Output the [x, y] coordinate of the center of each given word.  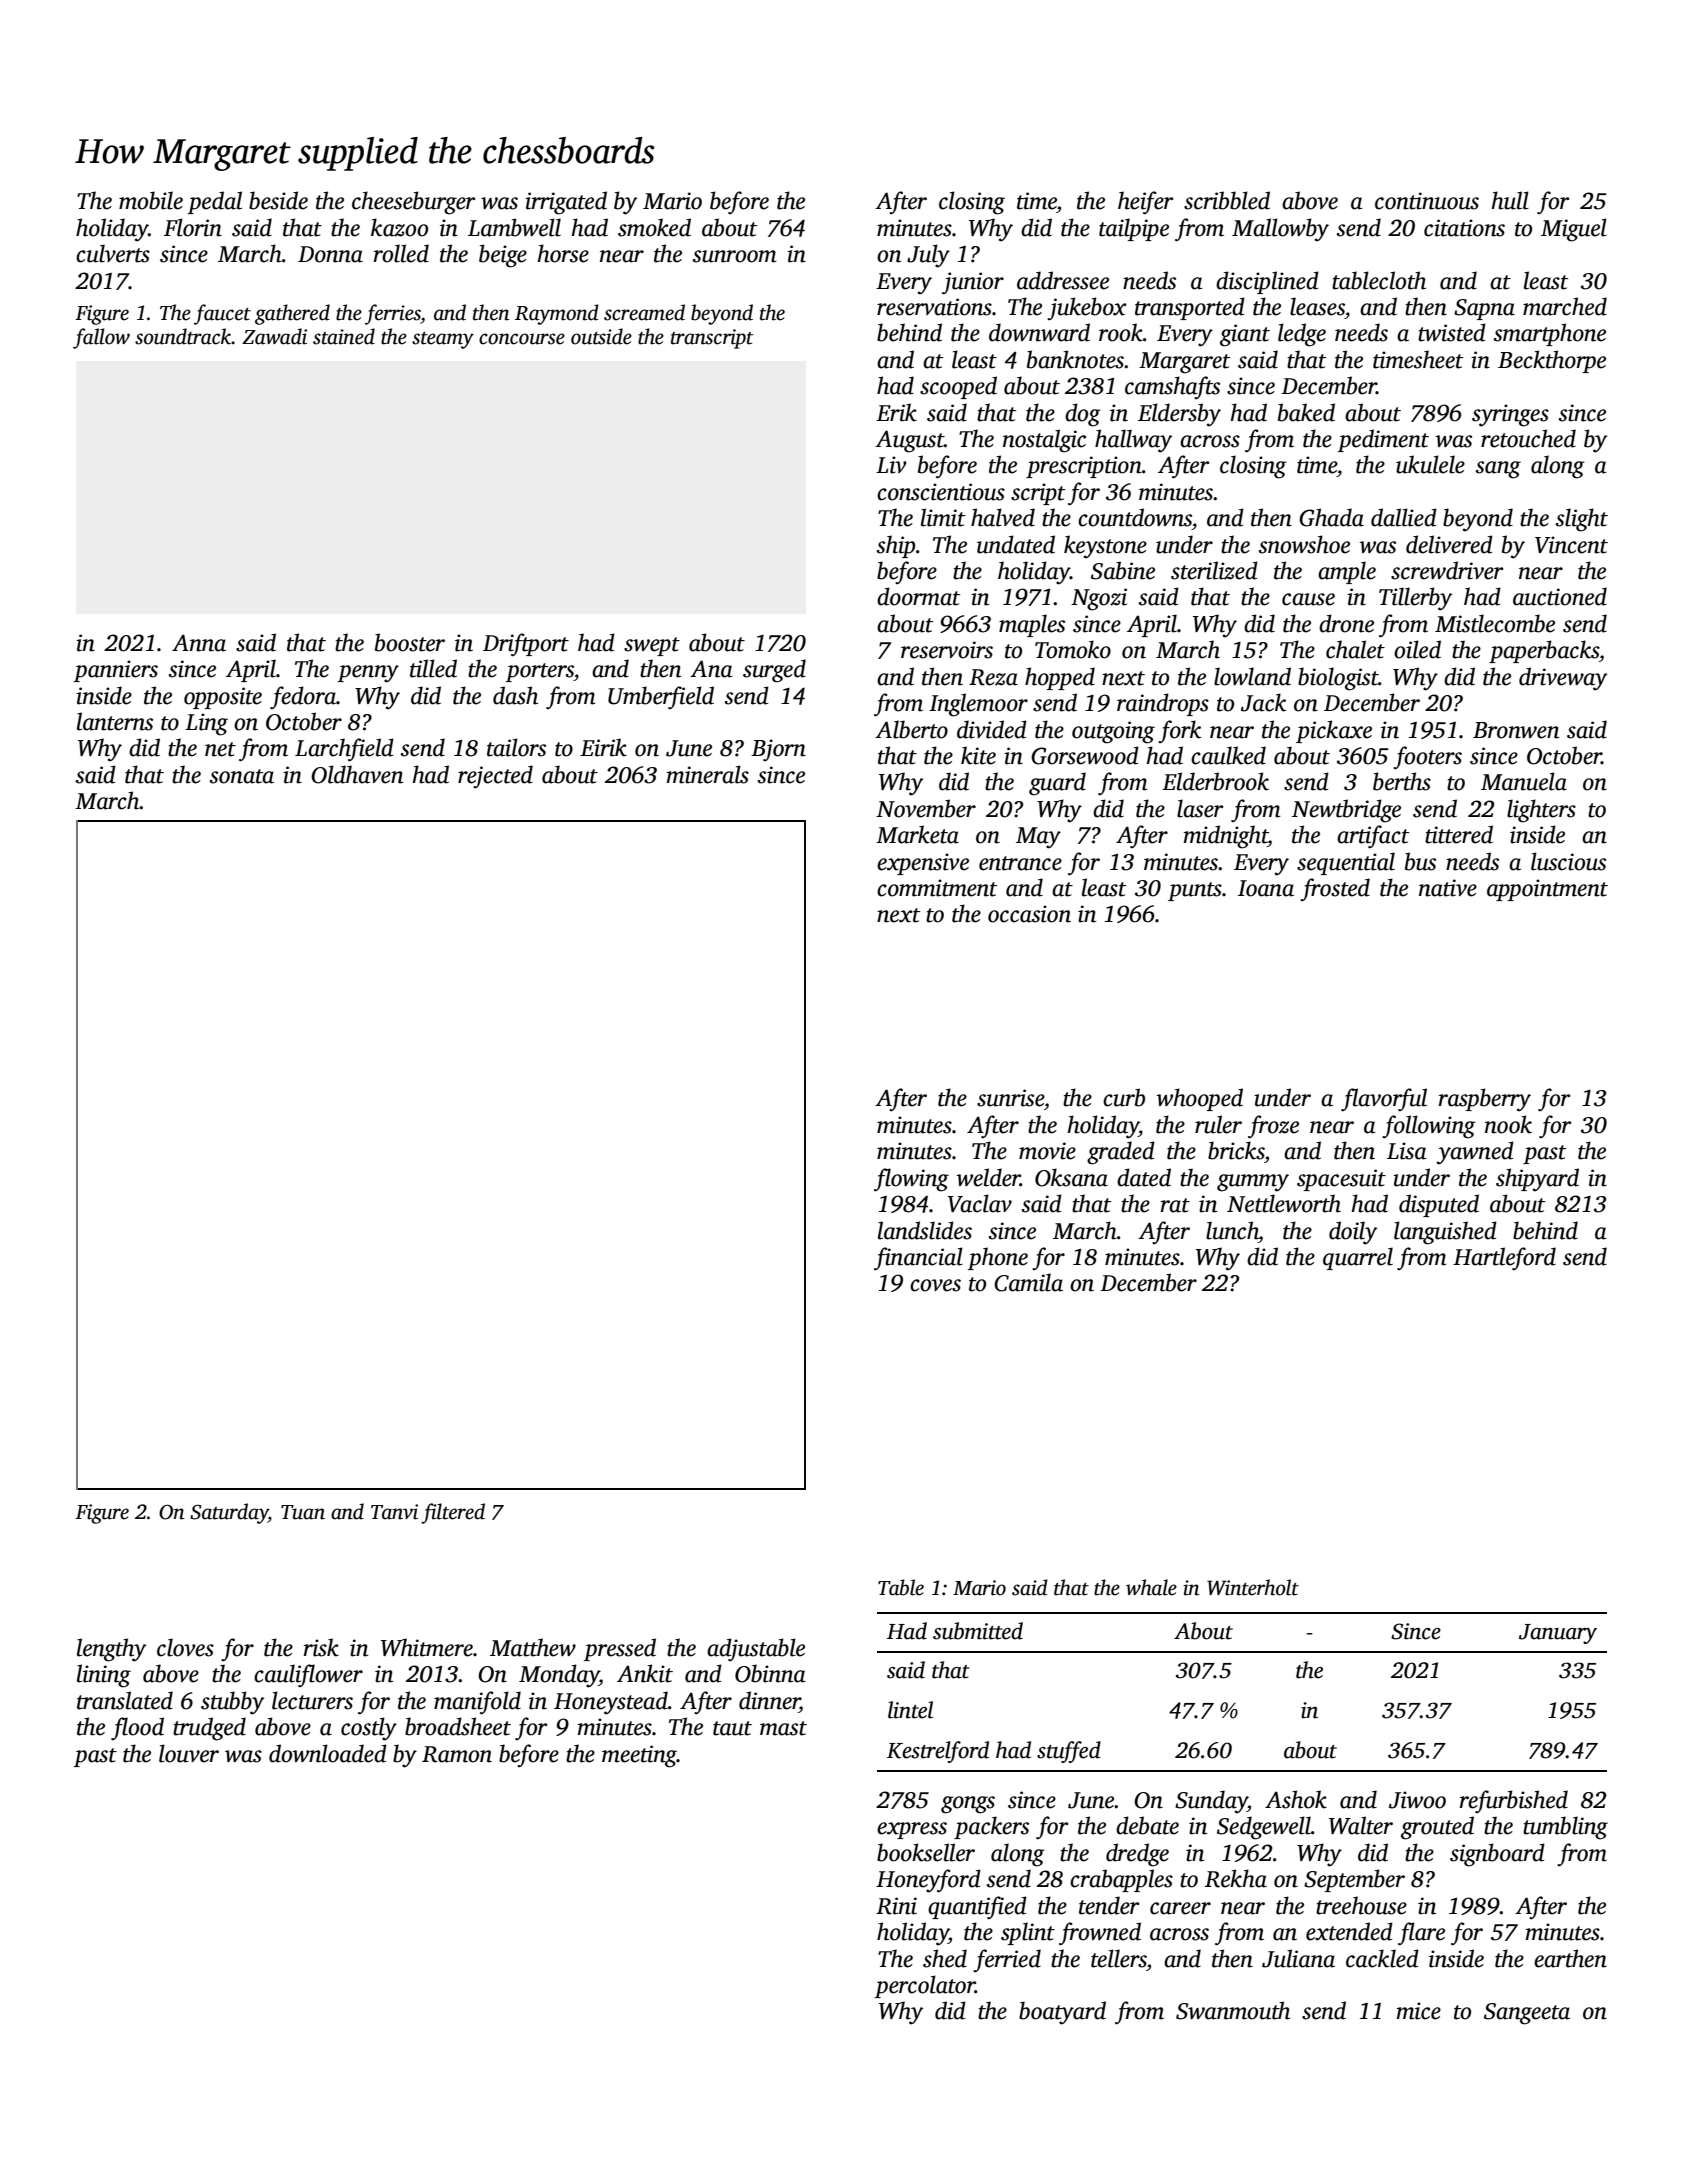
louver [189, 1753]
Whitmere [427, 1647]
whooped [1199, 1099]
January [1558, 1634]
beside [278, 200]
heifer [1146, 203]
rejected [495, 777]
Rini [896, 1906]
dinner [769, 1701]
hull [1510, 200]
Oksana [1071, 1177]
